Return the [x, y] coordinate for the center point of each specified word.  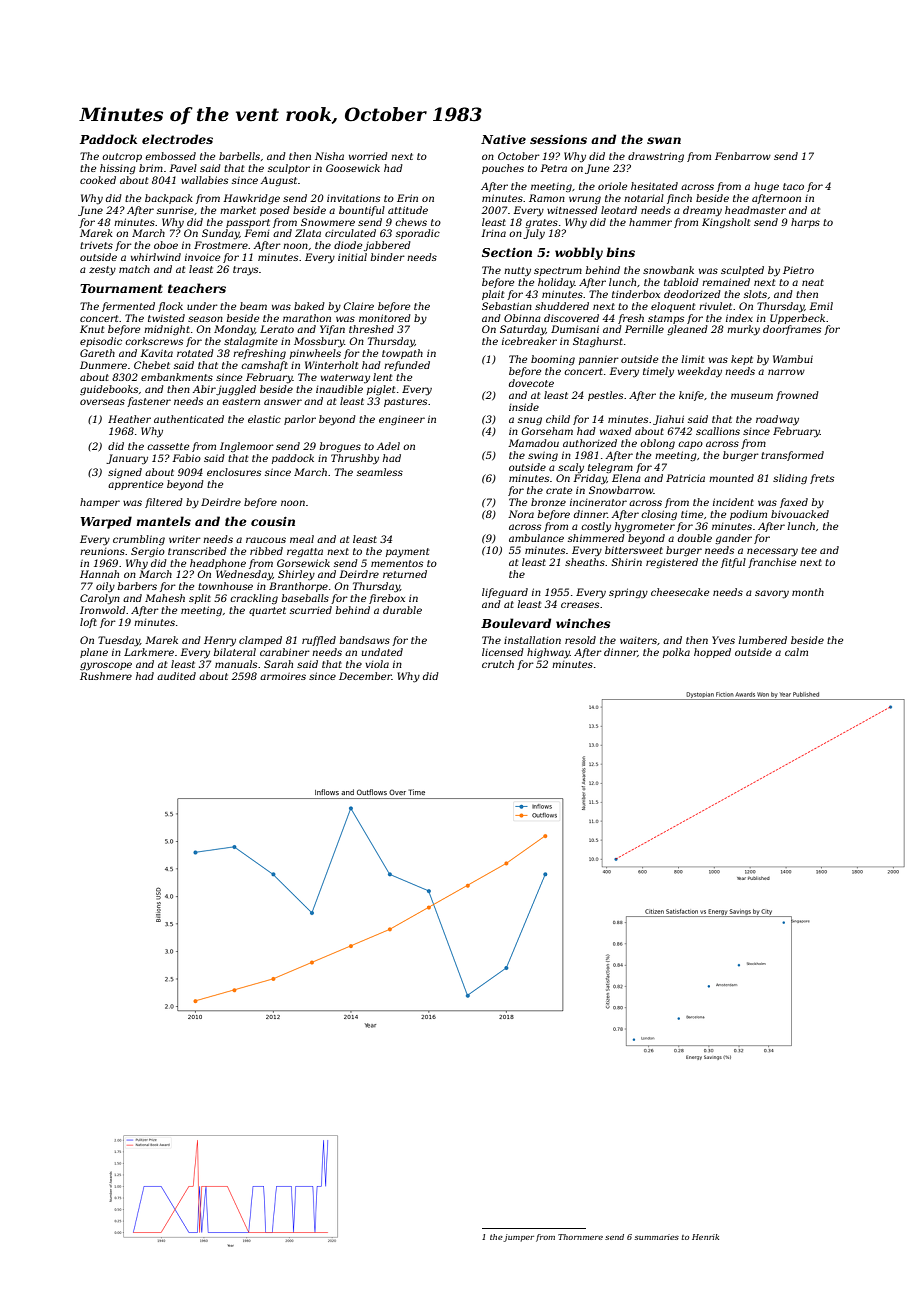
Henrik [705, 1237]
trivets [96, 245]
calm [796, 652]
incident [733, 502]
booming [553, 360]
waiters [638, 640]
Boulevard [516, 623]
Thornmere [580, 1237]
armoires [283, 676]
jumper [518, 1238]
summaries [657, 1237]
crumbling [139, 540]
